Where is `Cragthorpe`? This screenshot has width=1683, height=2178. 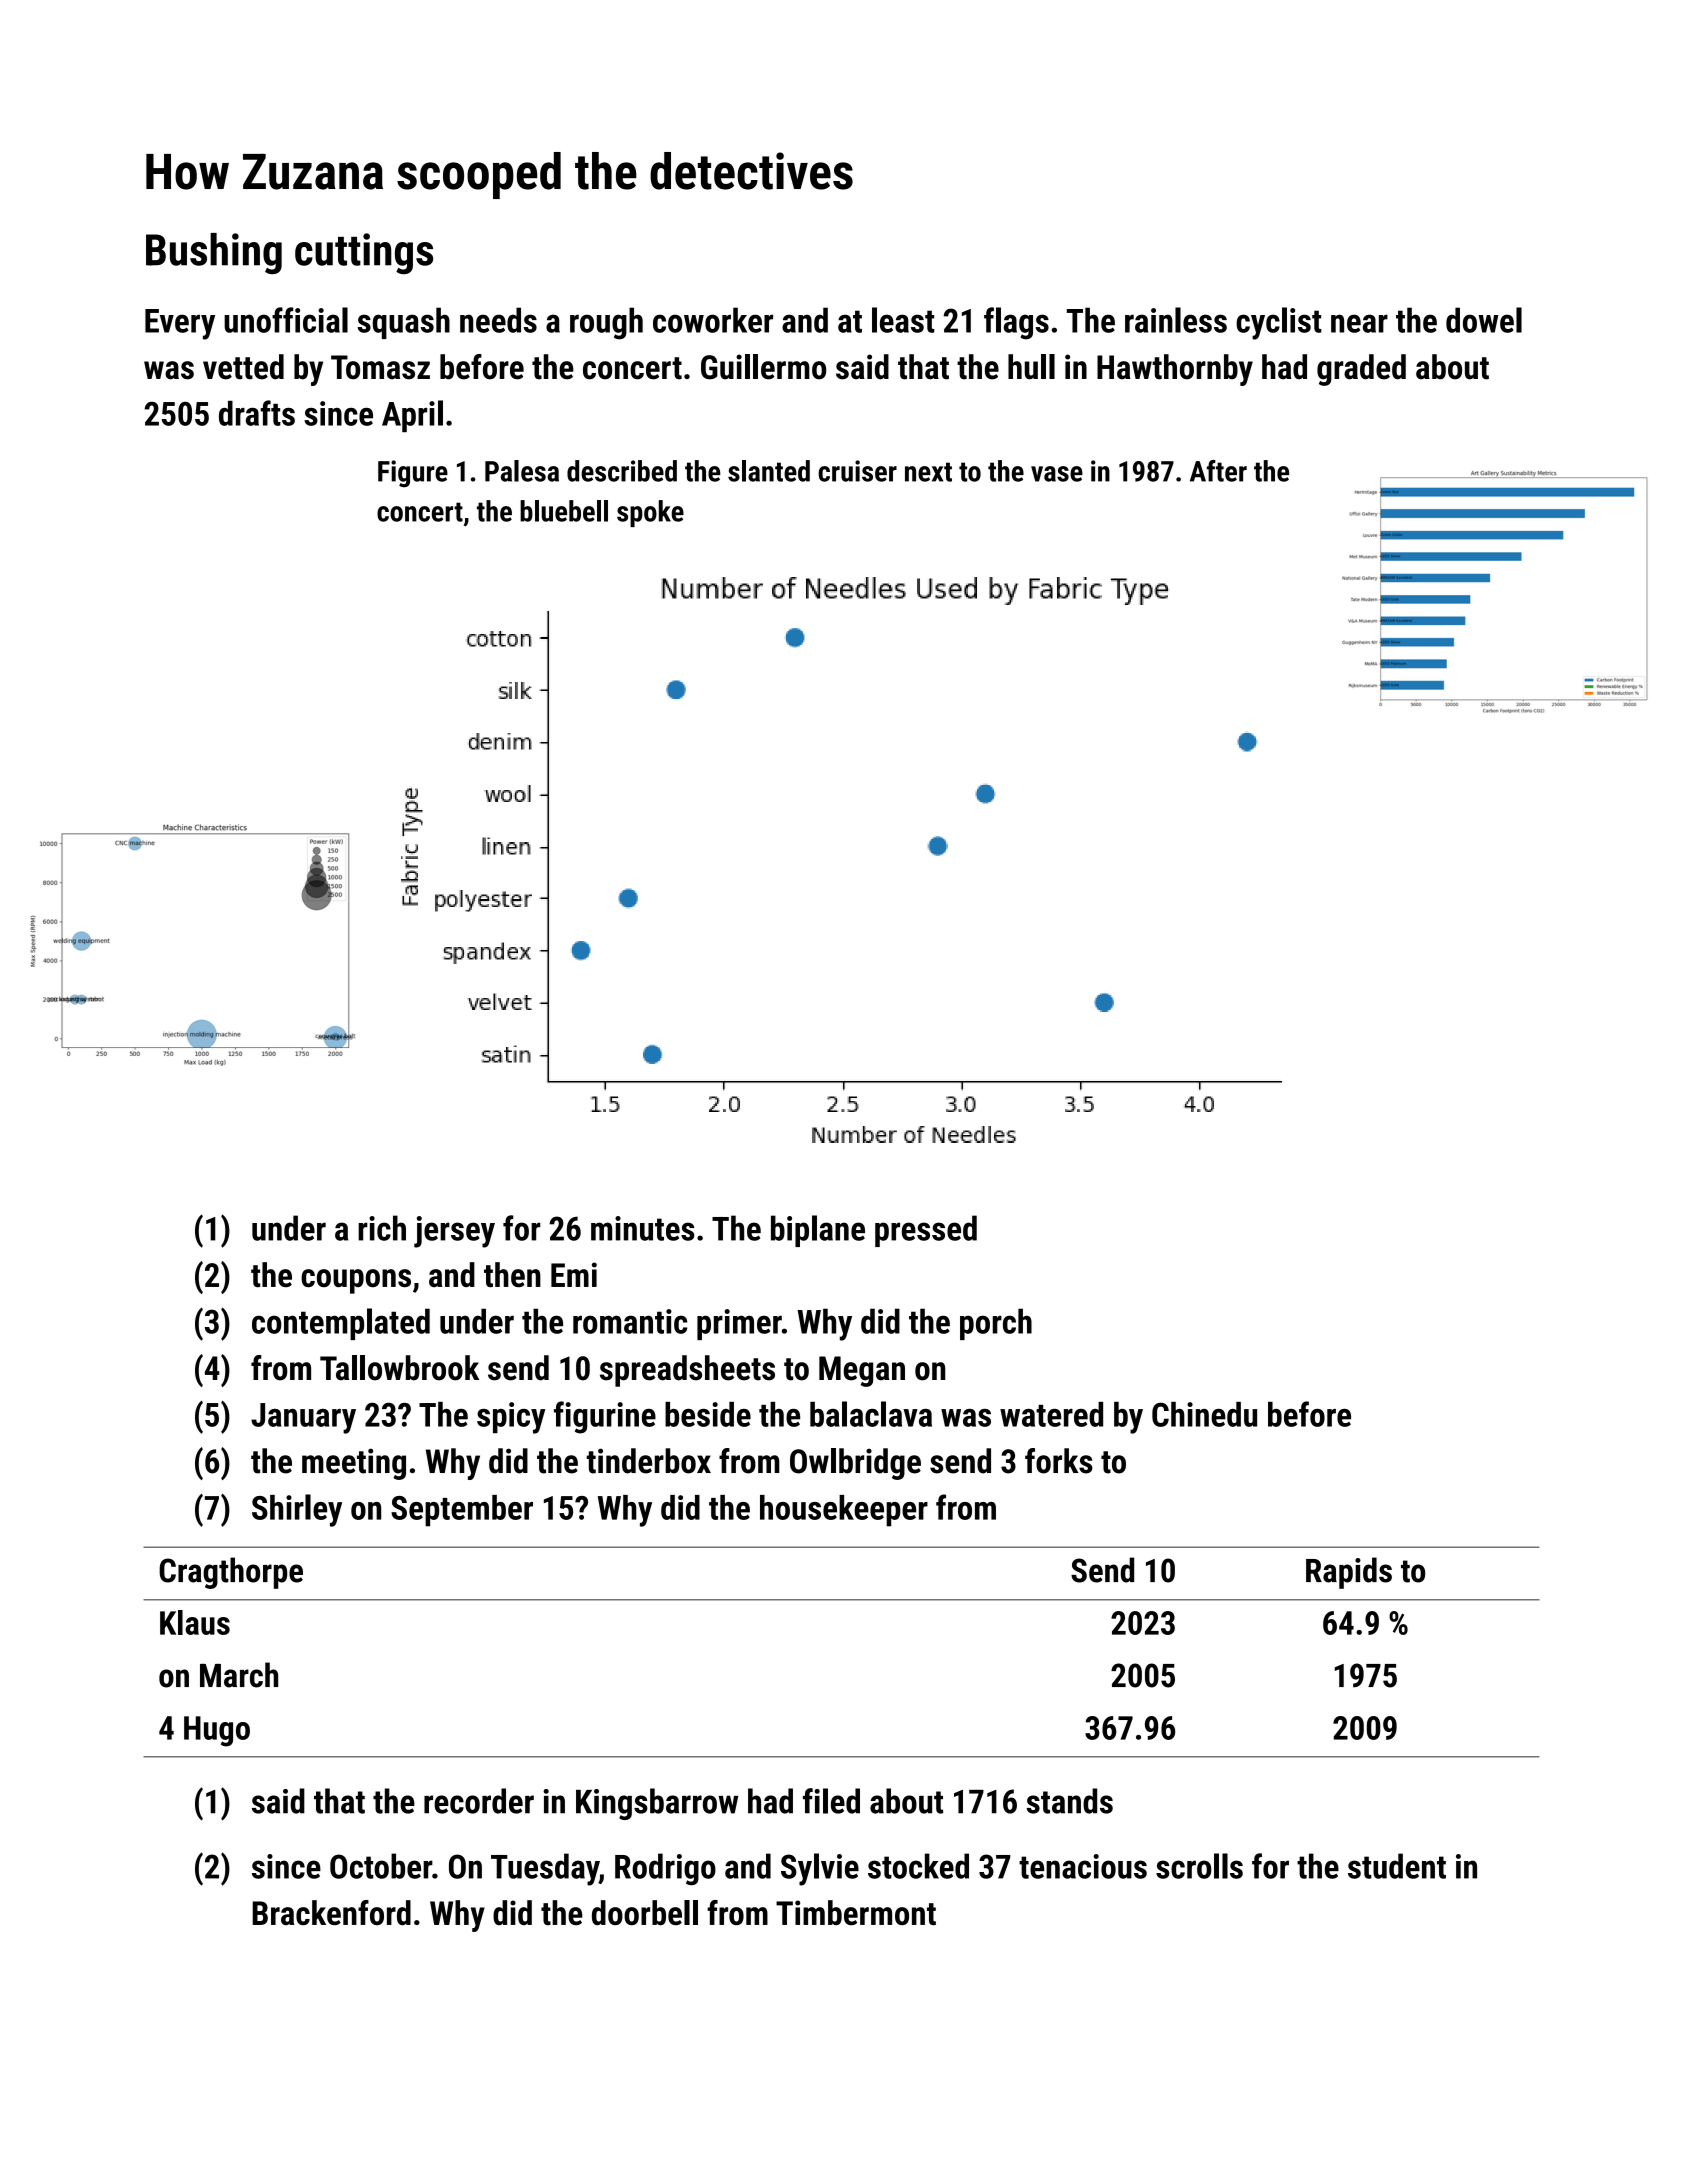 Cragthorpe is located at coordinates (231, 1573).
